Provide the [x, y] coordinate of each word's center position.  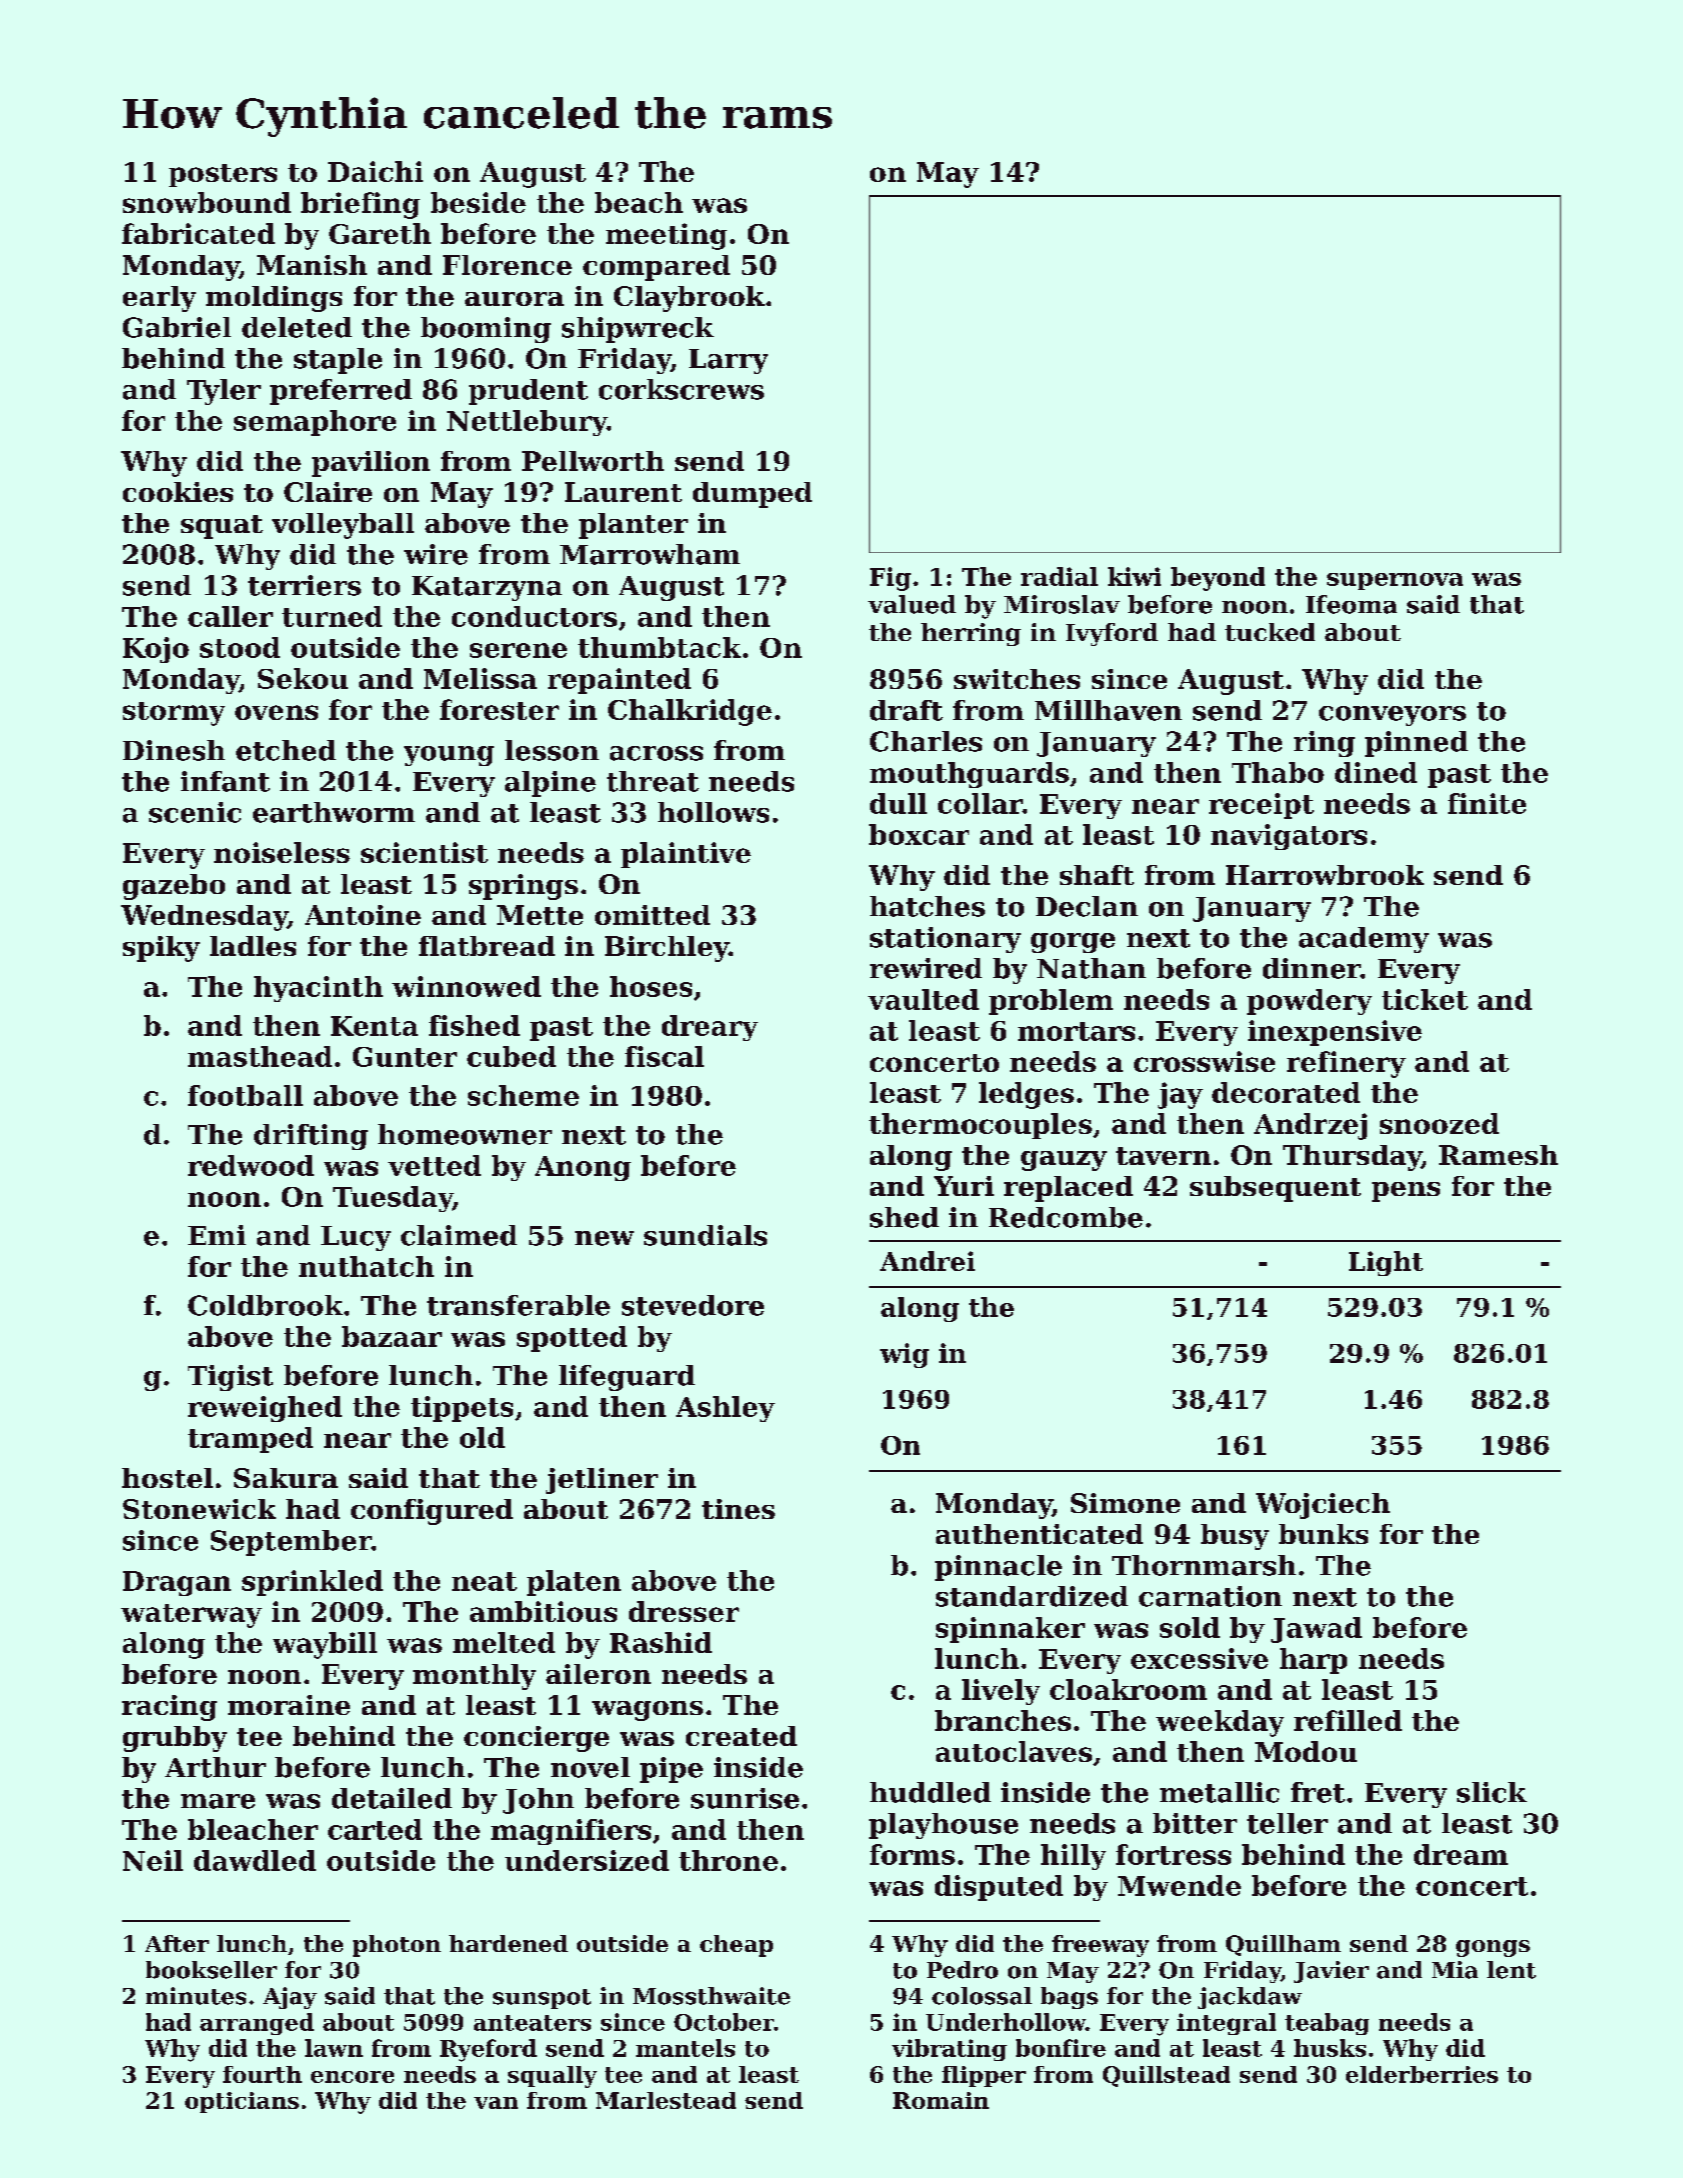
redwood [251, 1165]
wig [904, 1355]
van [496, 2103]
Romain [941, 2100]
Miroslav [1062, 604]
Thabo [1278, 772]
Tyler [224, 392]
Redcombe [1066, 1217]
